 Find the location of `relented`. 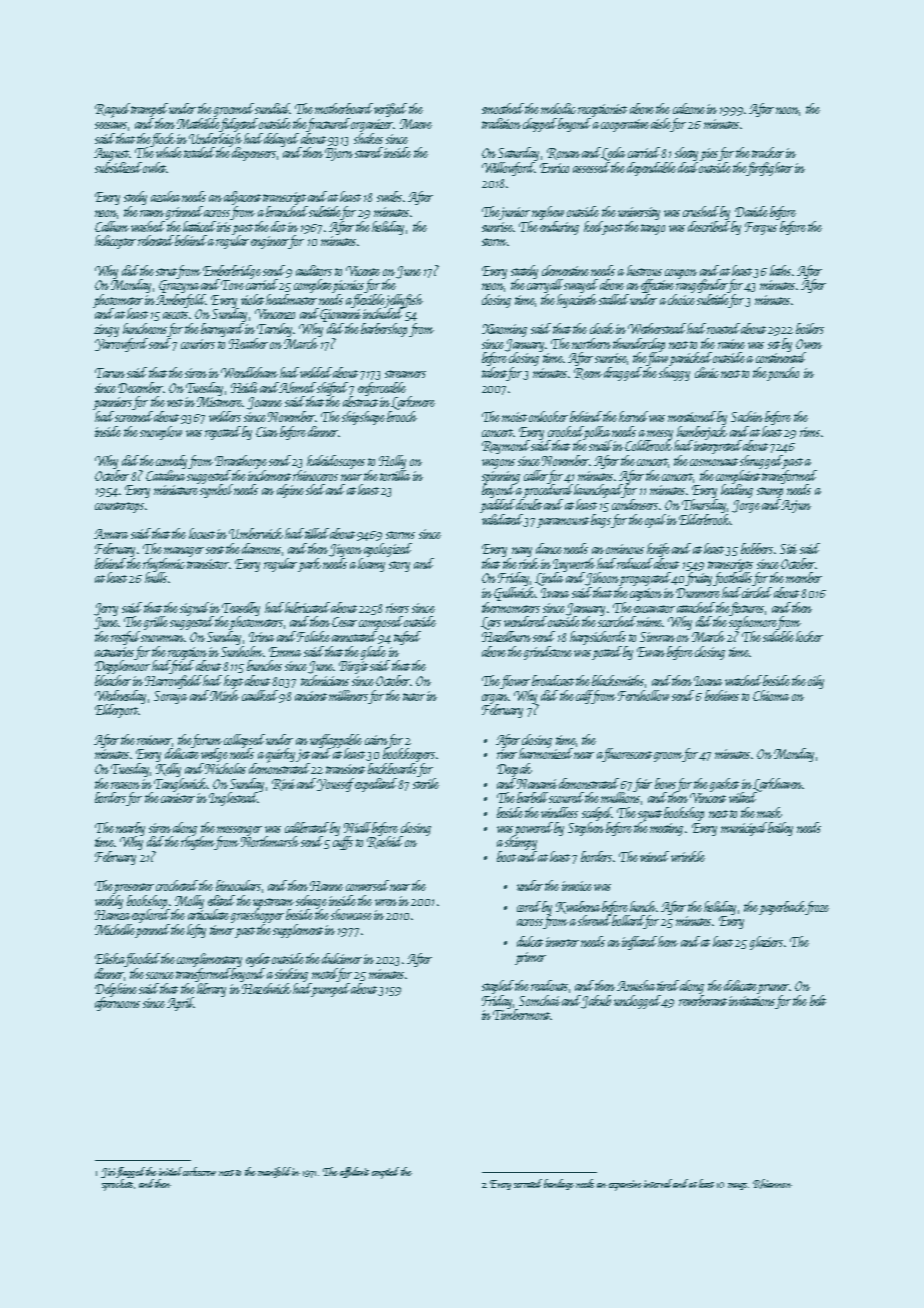

relented is located at coordinates (156, 240).
